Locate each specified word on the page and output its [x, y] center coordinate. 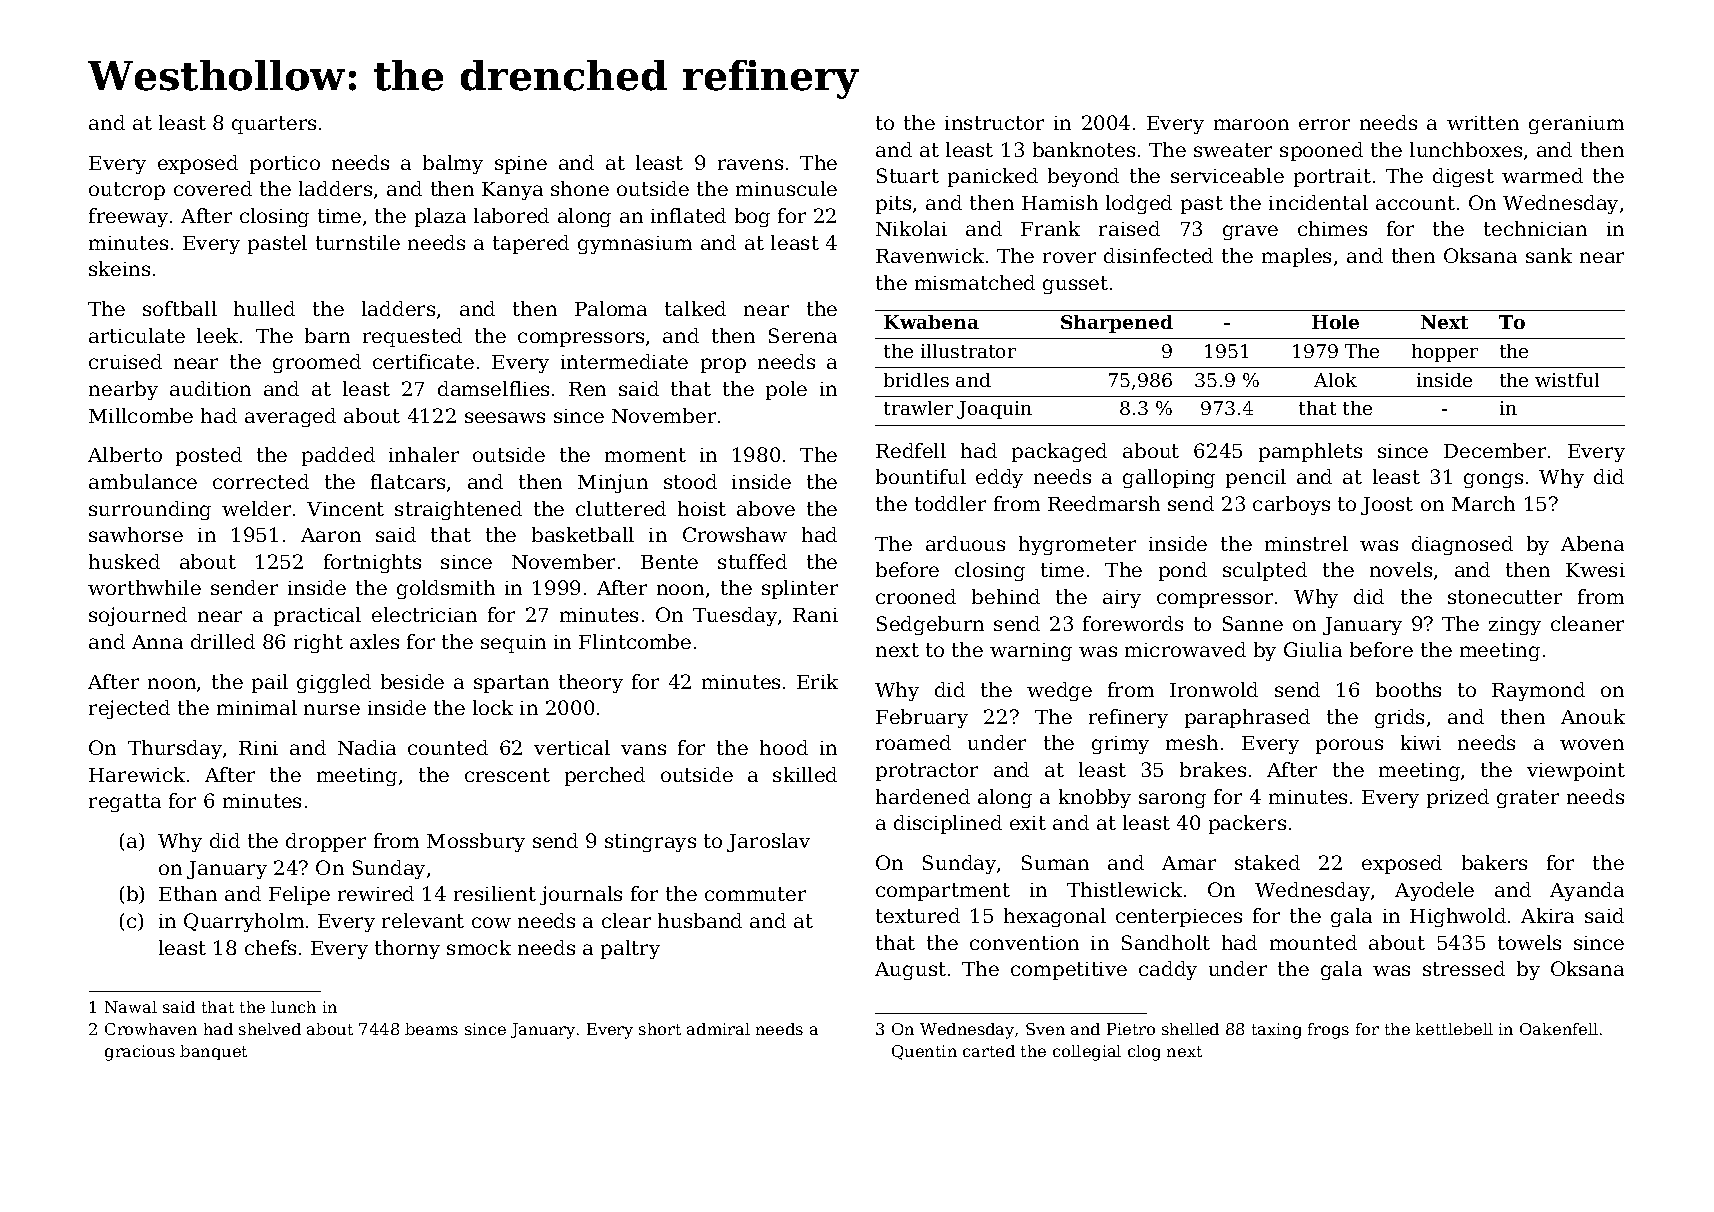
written [1483, 123]
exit [1028, 823]
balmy [453, 164]
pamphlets [1310, 452]
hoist [702, 508]
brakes [1213, 769]
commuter [755, 894]
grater [1528, 799]
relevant [423, 920]
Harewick [137, 774]
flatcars [408, 481]
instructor [994, 123]
